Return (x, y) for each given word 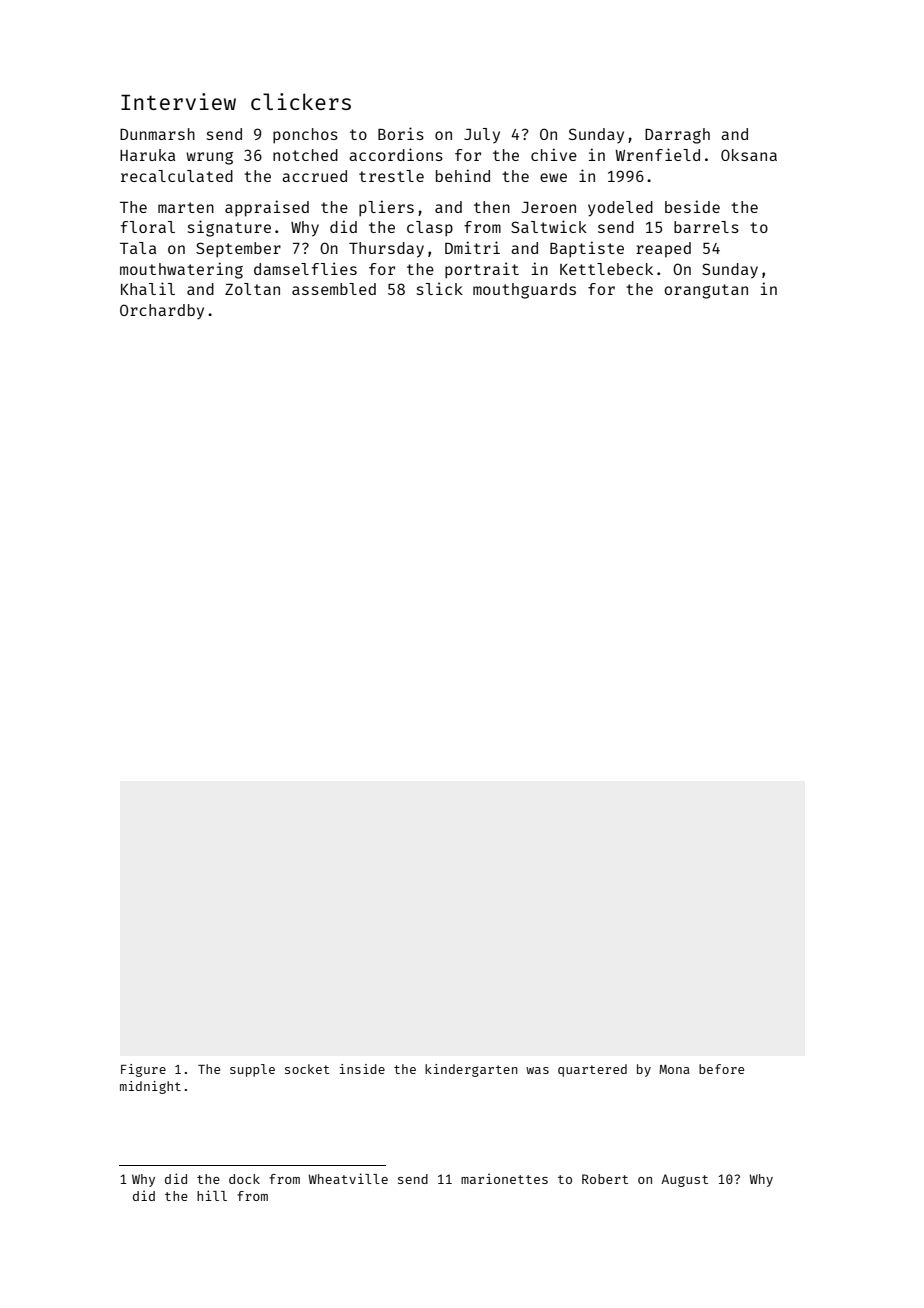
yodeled (620, 209)
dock (244, 1179)
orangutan (706, 291)
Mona (674, 1069)
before (721, 1069)
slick (440, 288)
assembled (334, 289)
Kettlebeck (606, 269)
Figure (143, 1070)
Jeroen (549, 207)
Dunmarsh (157, 134)
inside (362, 1069)
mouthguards (524, 291)
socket (307, 1069)
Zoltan (252, 289)
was (537, 1070)
